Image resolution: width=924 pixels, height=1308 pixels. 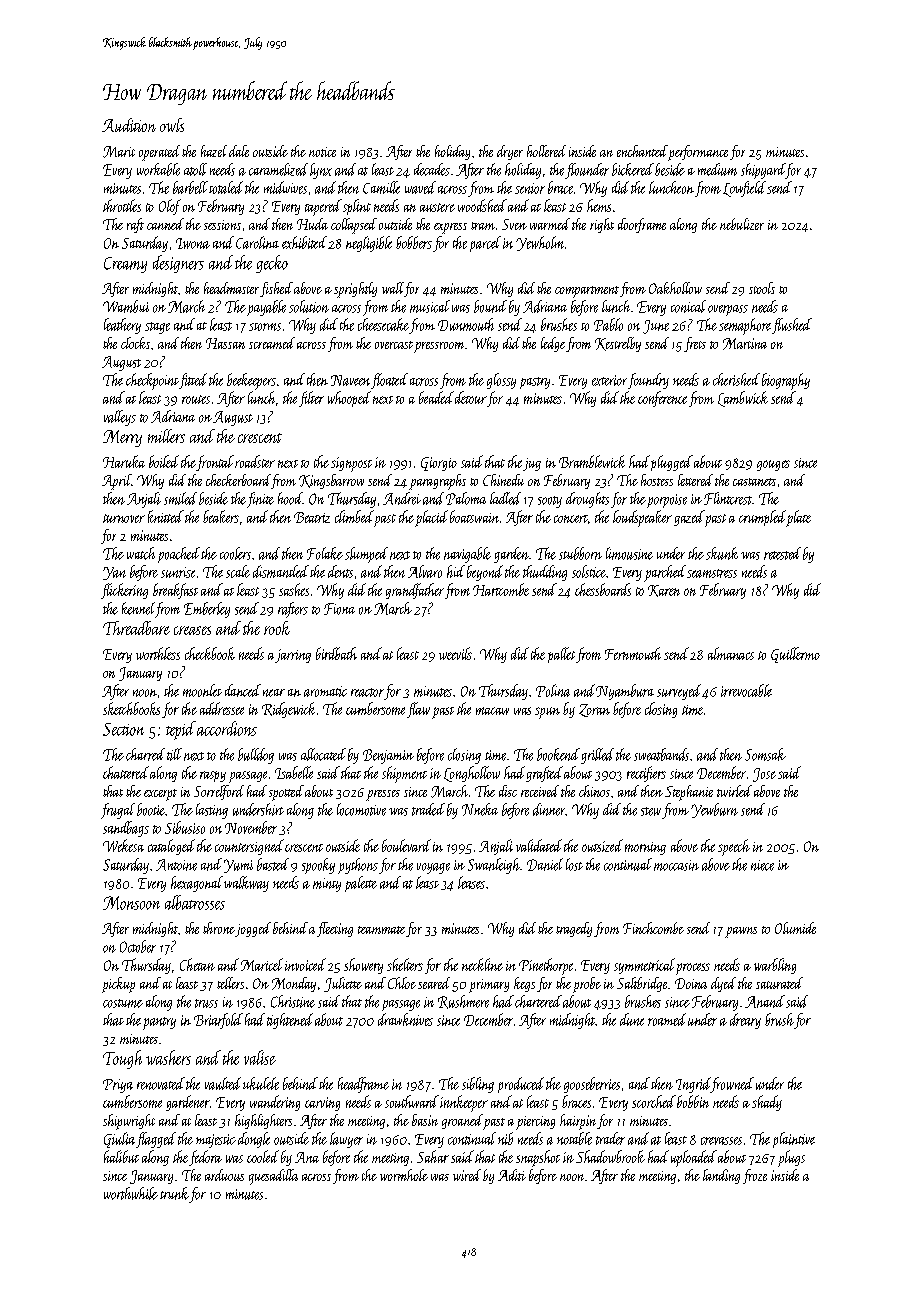 What do you see at coordinates (675, 288) in the screenshot?
I see `Oakhollow` at bounding box center [675, 288].
